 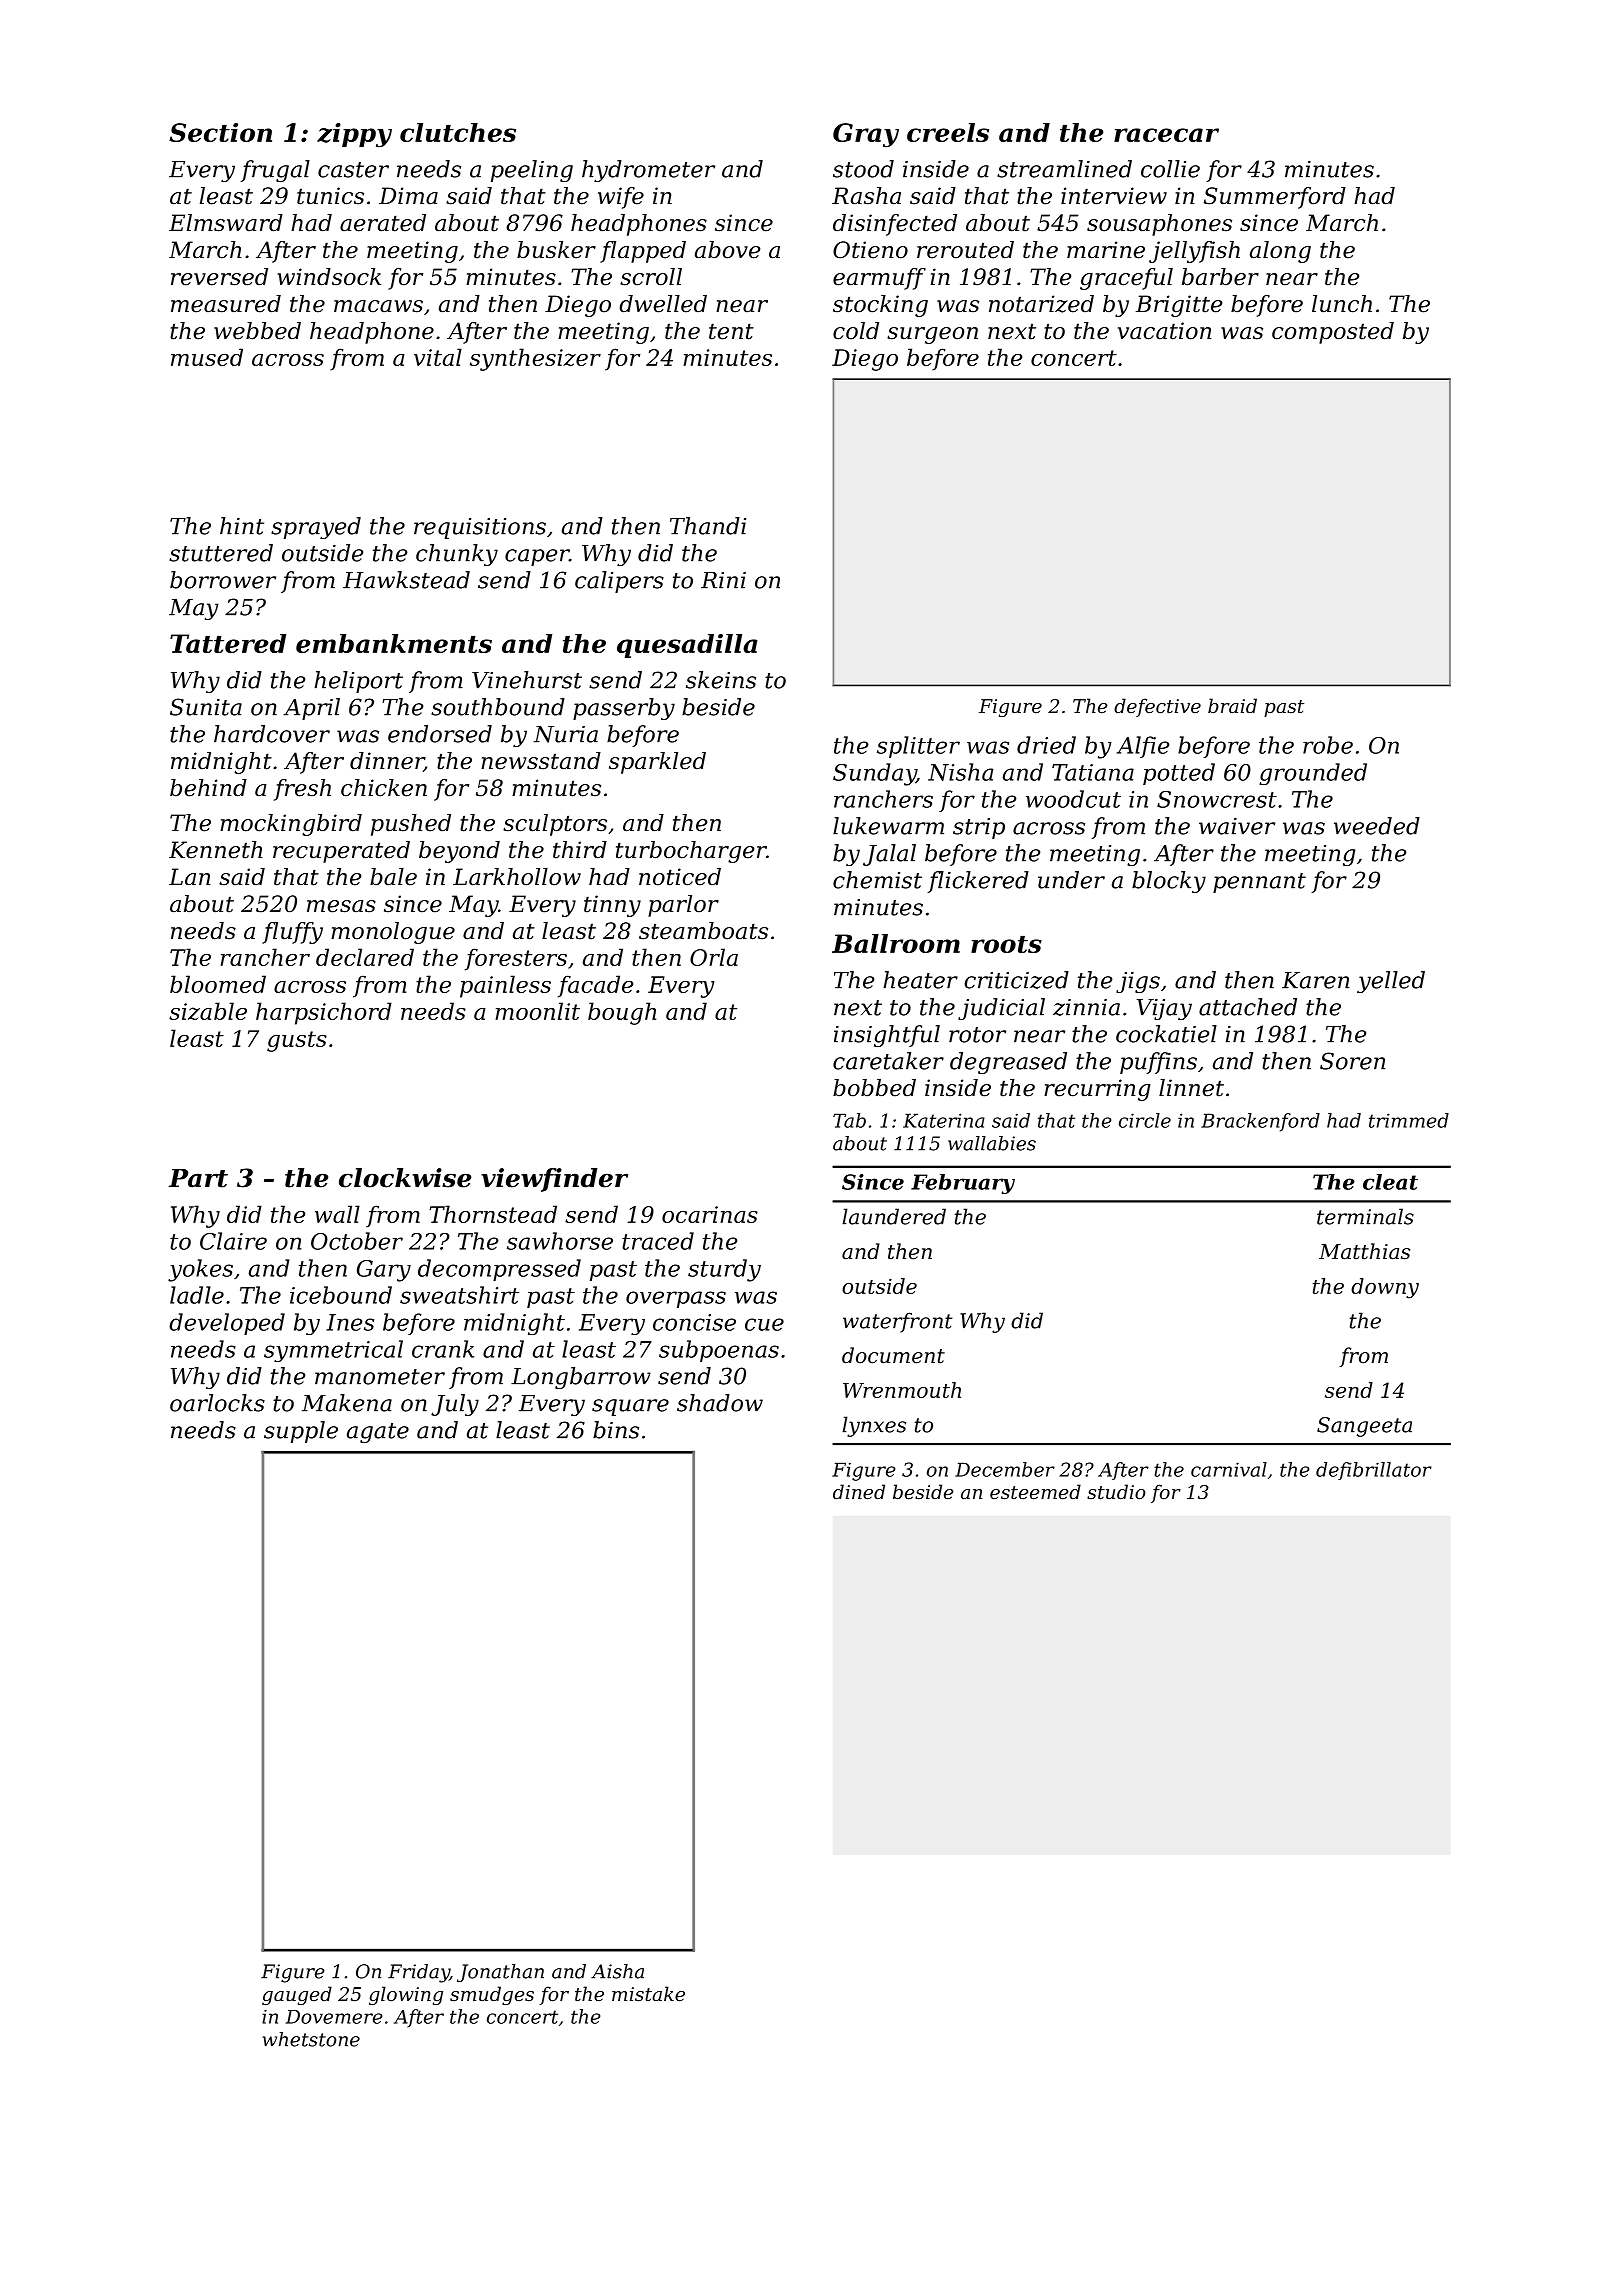 What do you see at coordinates (622, 1013) in the screenshot?
I see `bough` at bounding box center [622, 1013].
